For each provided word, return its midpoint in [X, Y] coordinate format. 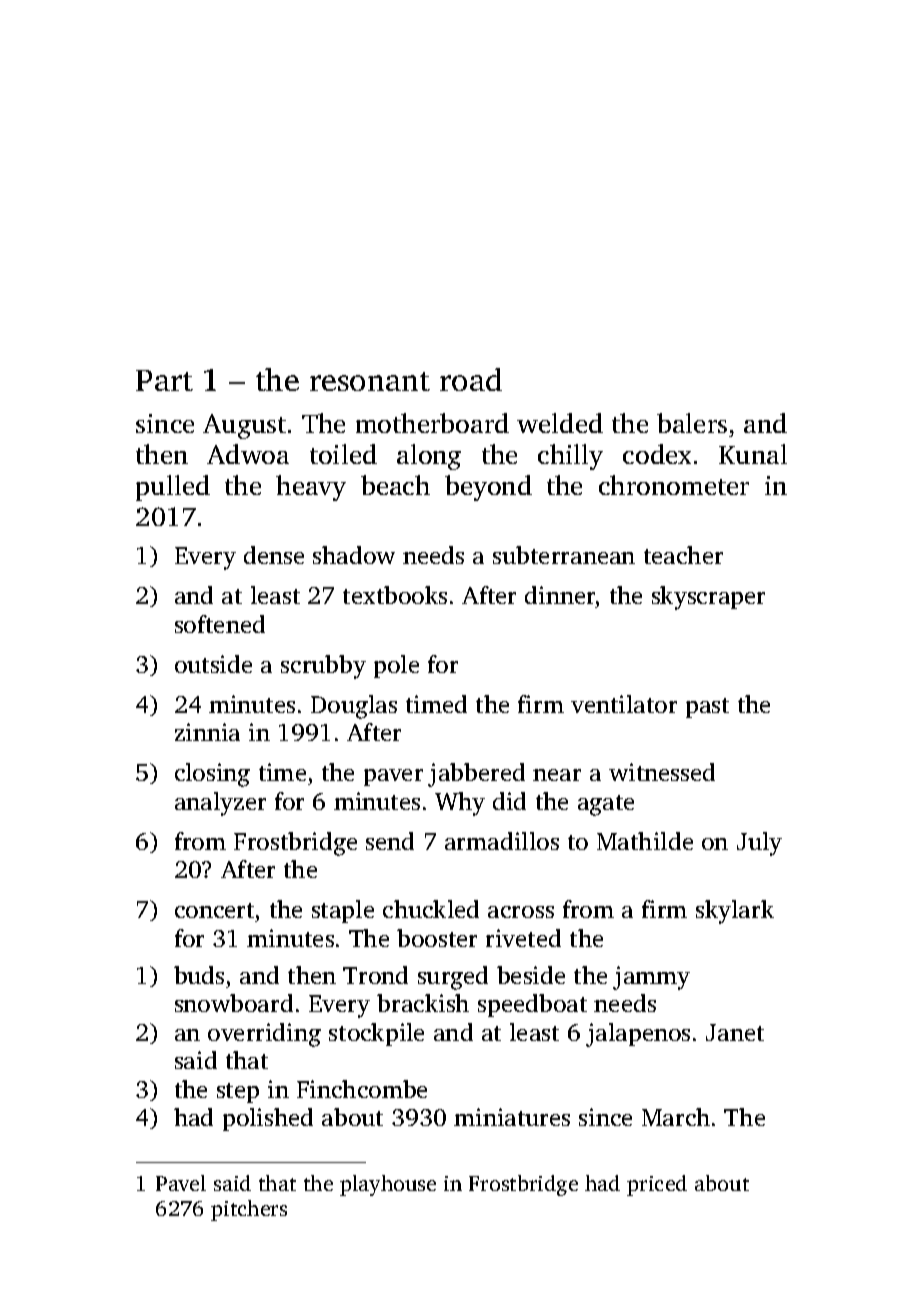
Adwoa [248, 454]
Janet [735, 1032]
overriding [264, 1035]
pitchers [249, 1210]
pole [396, 666]
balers [692, 423]
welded [560, 423]
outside [213, 664]
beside [531, 975]
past [707, 708]
